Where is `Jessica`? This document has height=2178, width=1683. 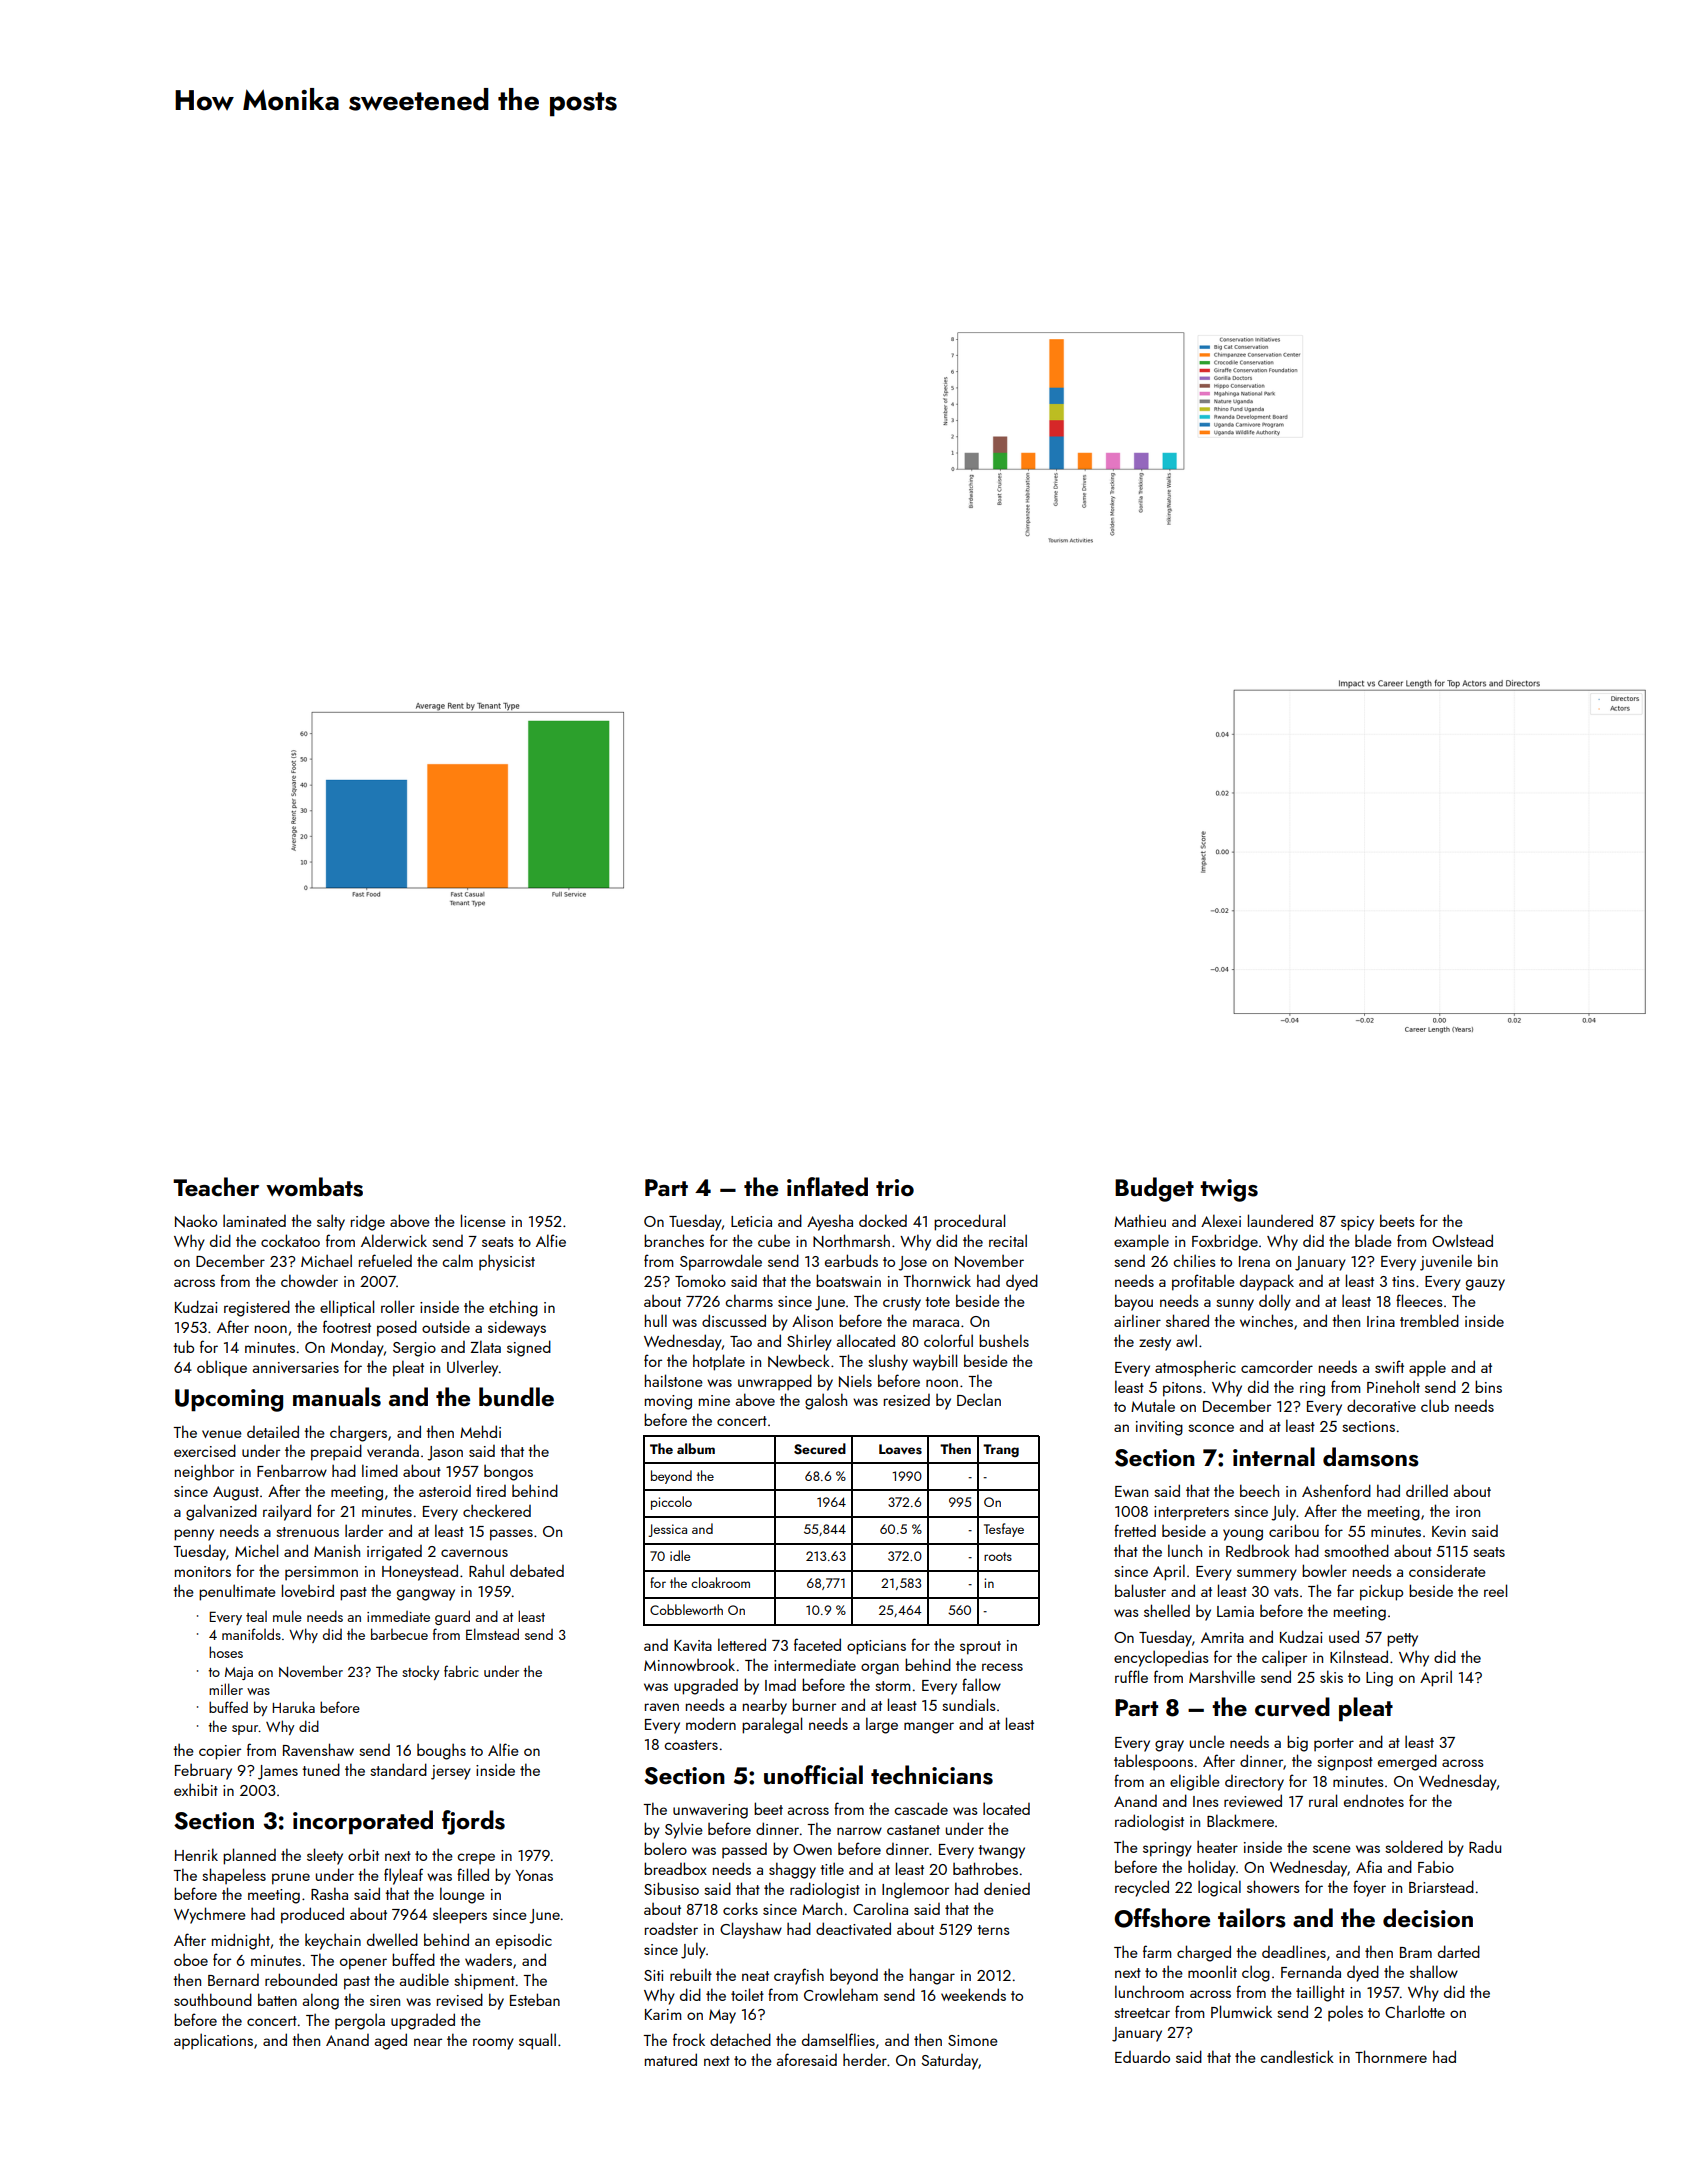 Jessica is located at coordinates (667, 1530).
